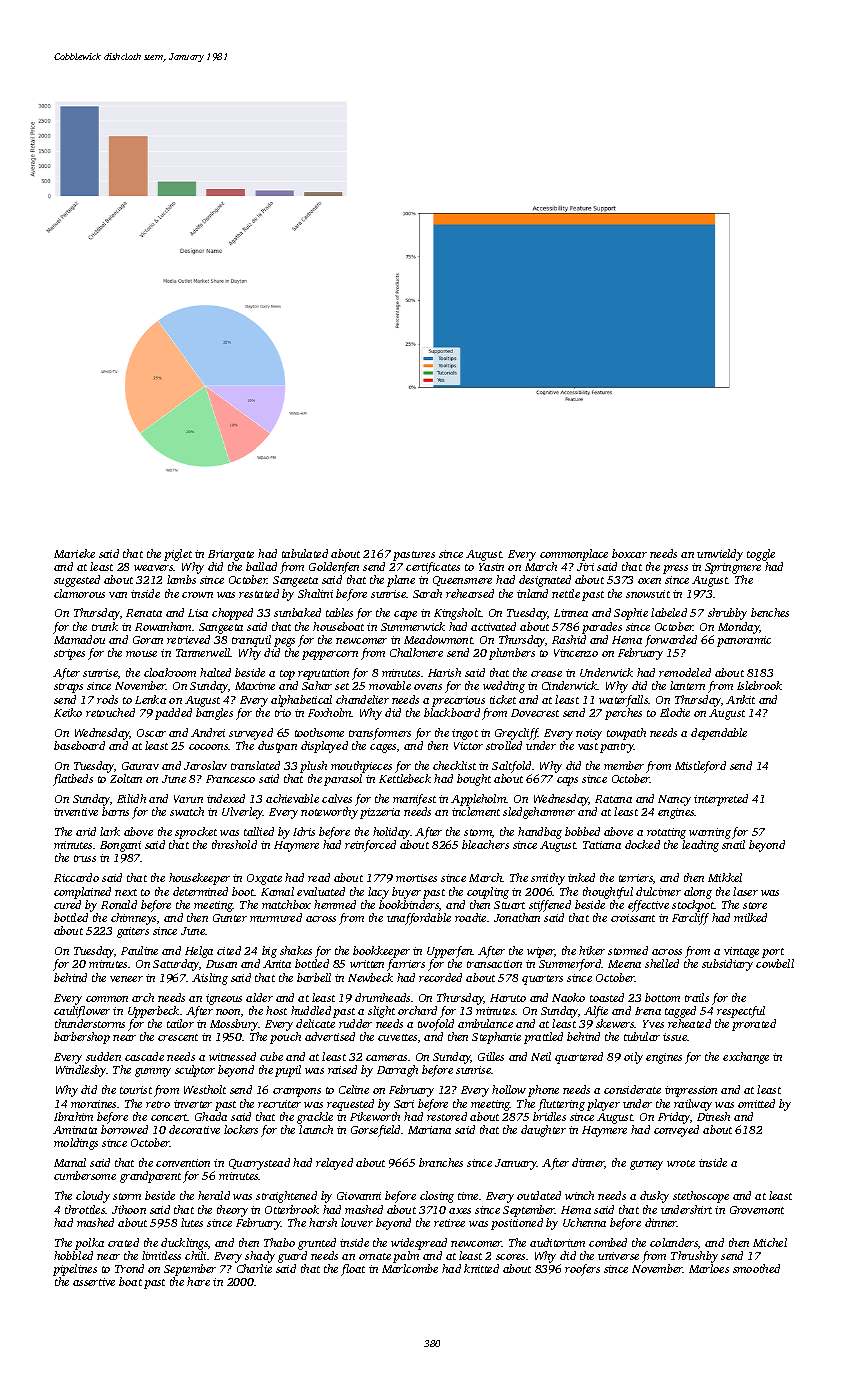 The image size is (849, 1400). I want to click on cited, so click(229, 950).
